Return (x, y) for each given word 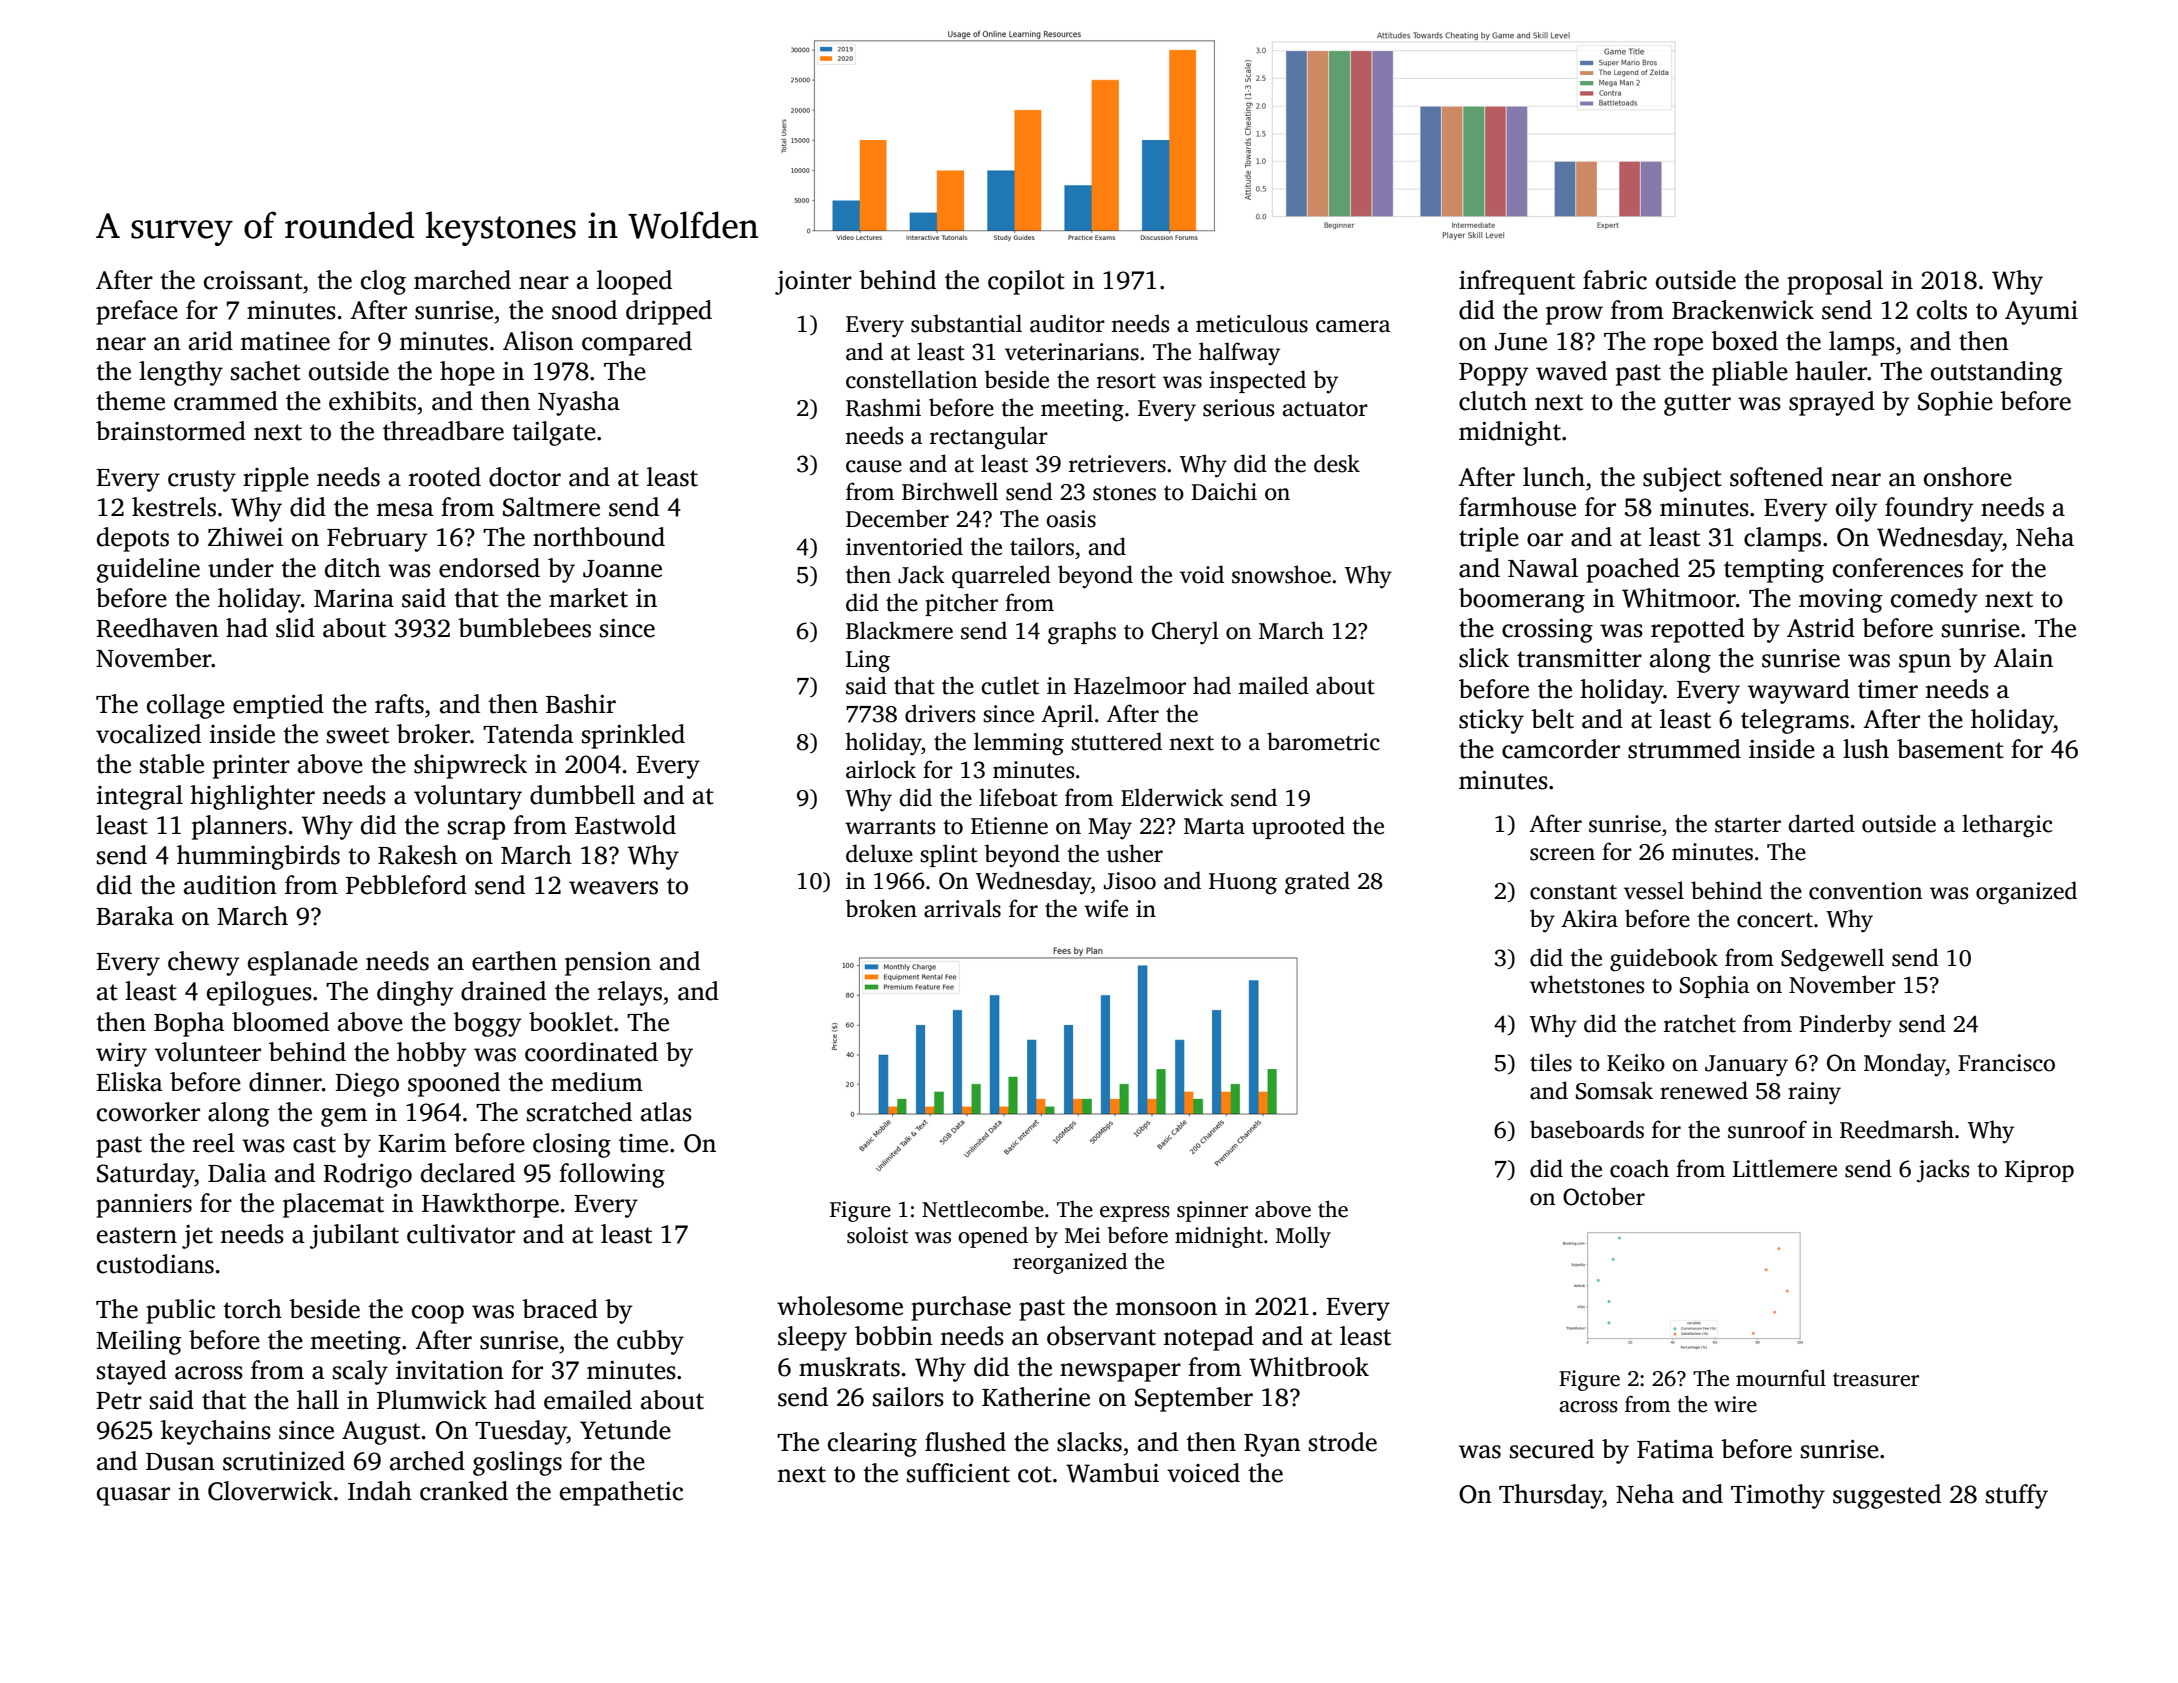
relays (630, 993)
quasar (133, 1496)
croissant (253, 280)
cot (1035, 1474)
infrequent (1517, 282)
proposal (1835, 282)
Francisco (2006, 1063)
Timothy (1778, 1496)
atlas (666, 1112)
